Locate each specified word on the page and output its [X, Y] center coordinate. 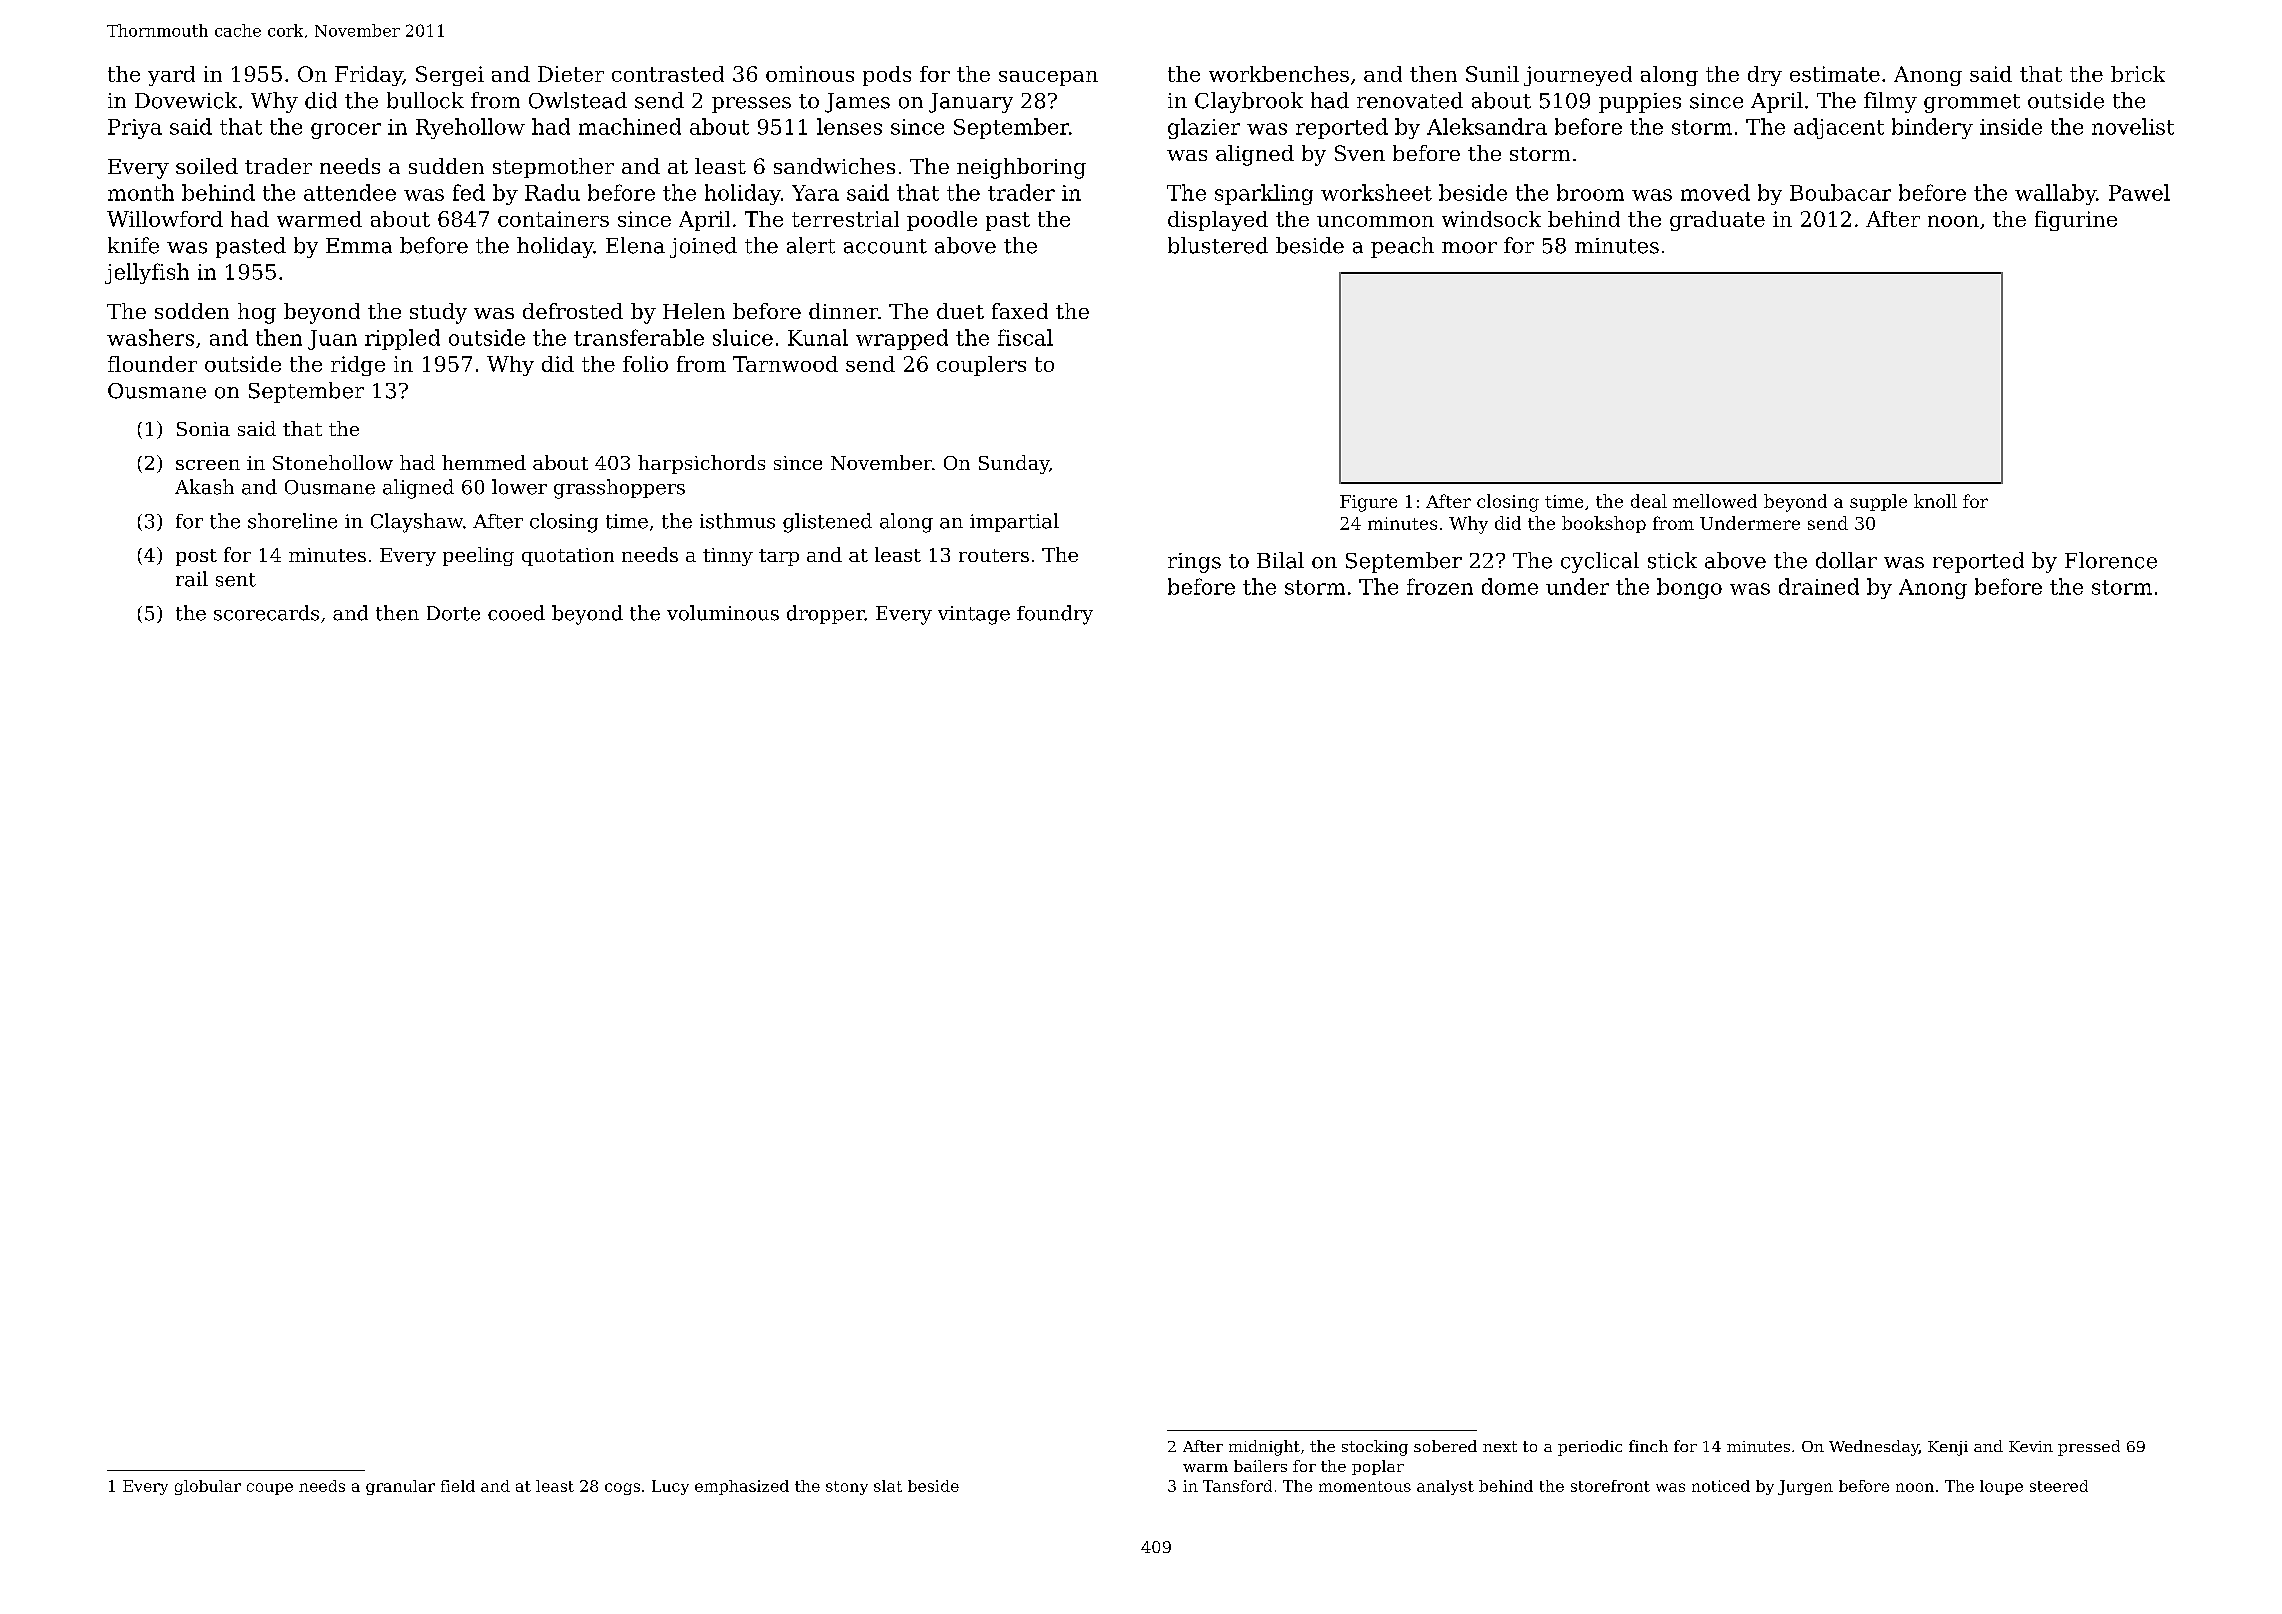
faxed [1020, 311]
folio [645, 364]
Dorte [453, 613]
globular [208, 1487]
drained [1819, 586]
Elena [635, 245]
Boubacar [1840, 192]
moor [1469, 248]
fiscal [1025, 337]
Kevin [2031, 1446]
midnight [1264, 1448]
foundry [1055, 615]
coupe [270, 1489]
